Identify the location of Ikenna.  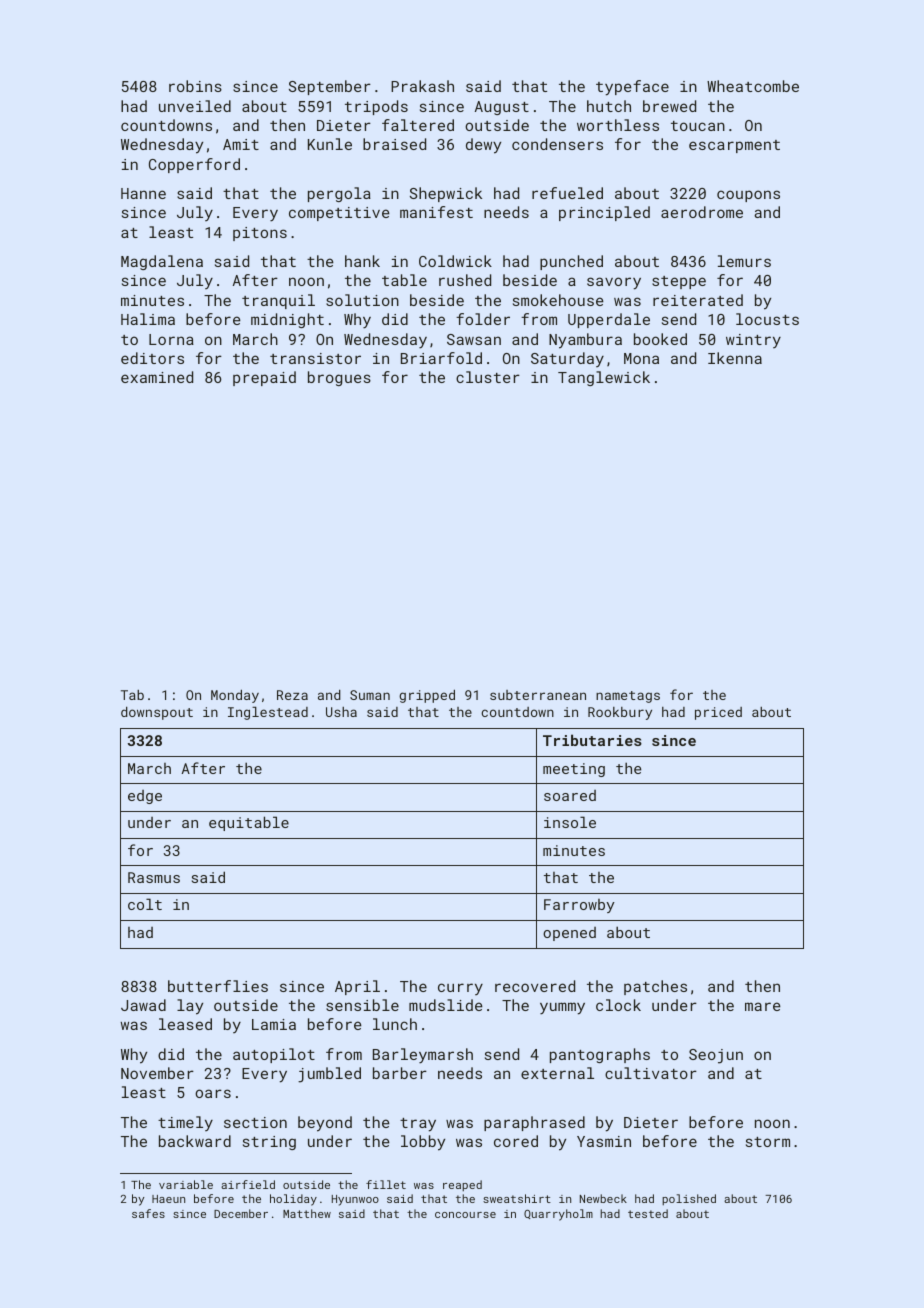
(735, 358).
